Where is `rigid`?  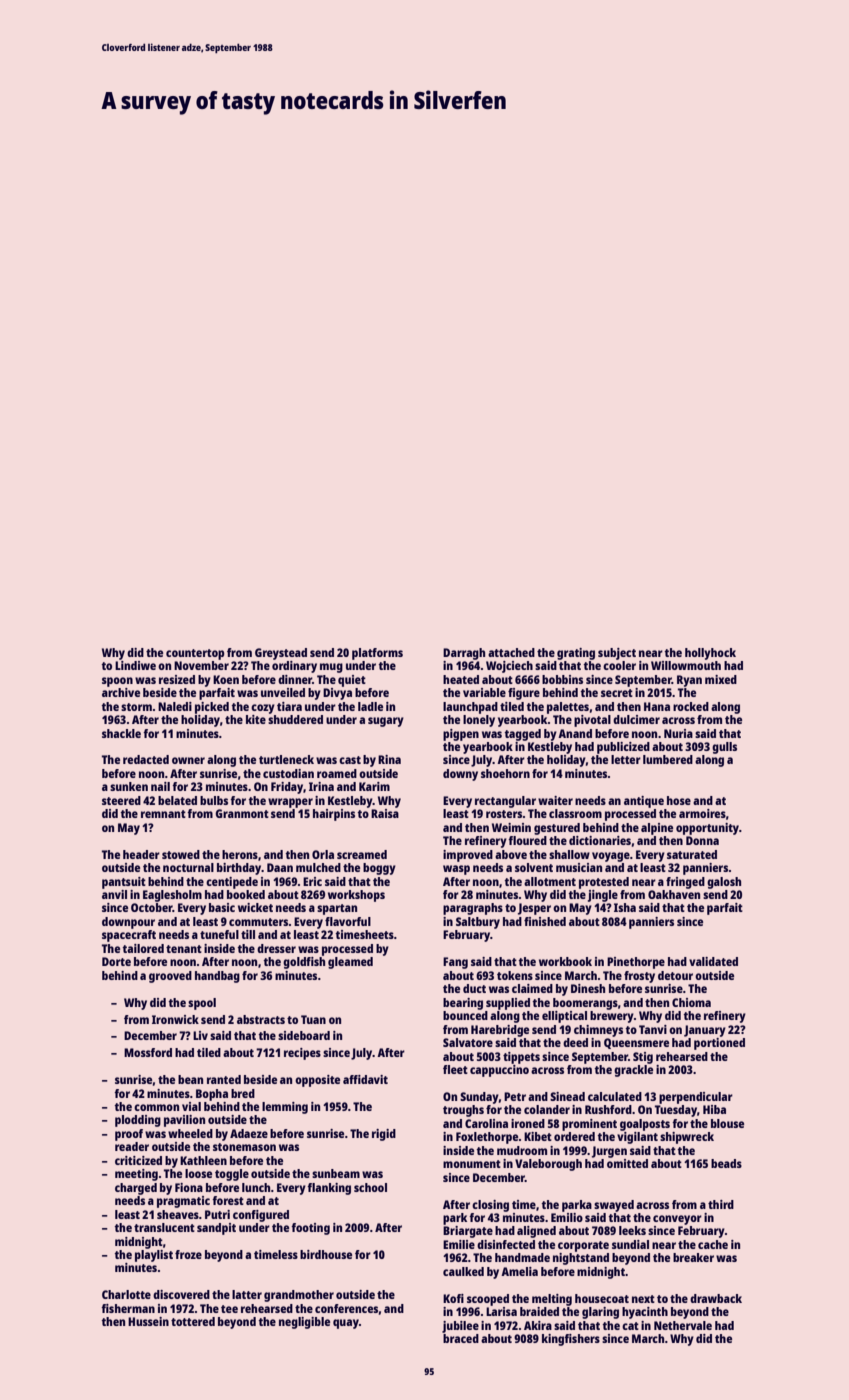 rigid is located at coordinates (384, 1135).
